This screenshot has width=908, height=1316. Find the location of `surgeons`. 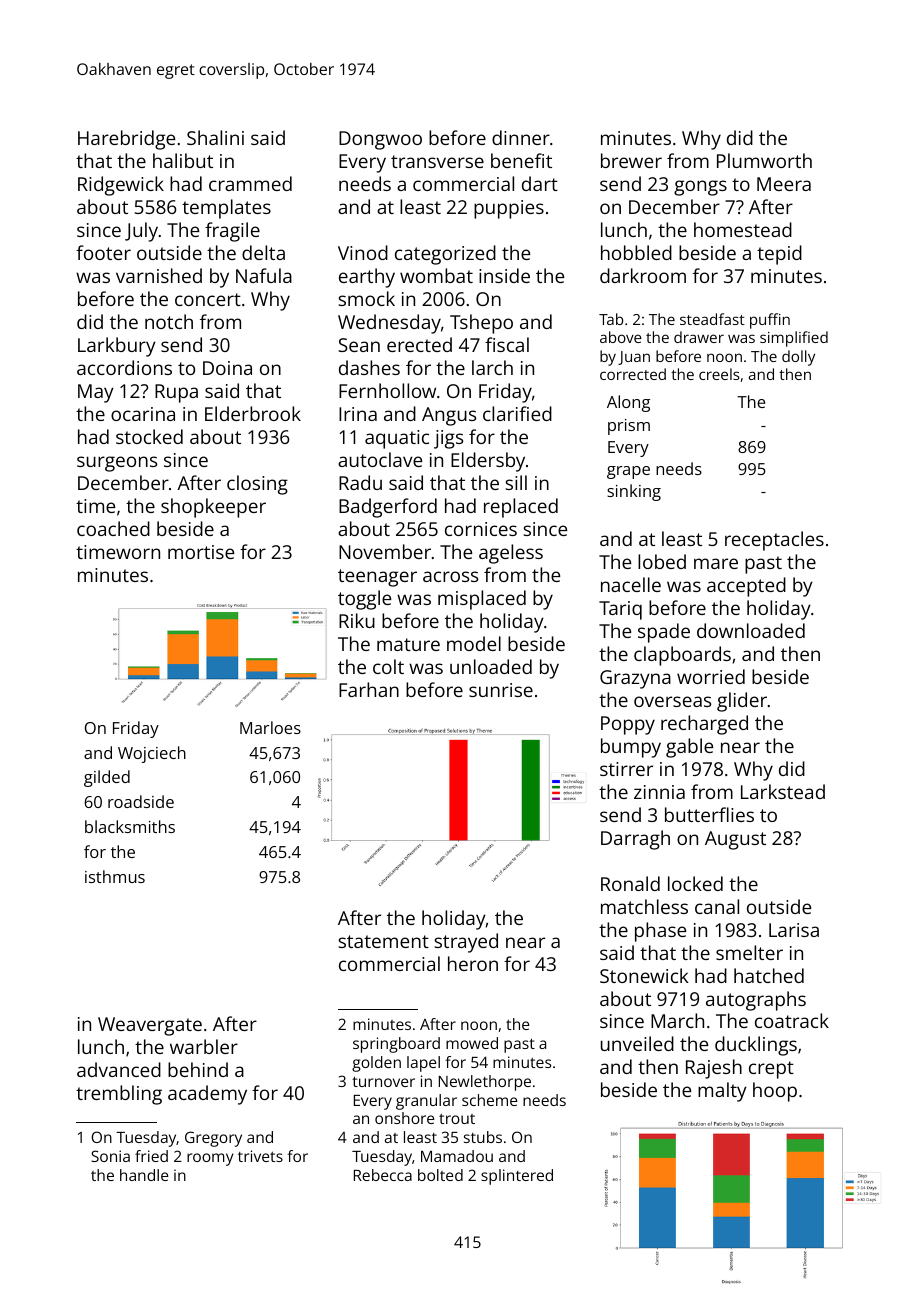

surgeons is located at coordinates (117, 464).
